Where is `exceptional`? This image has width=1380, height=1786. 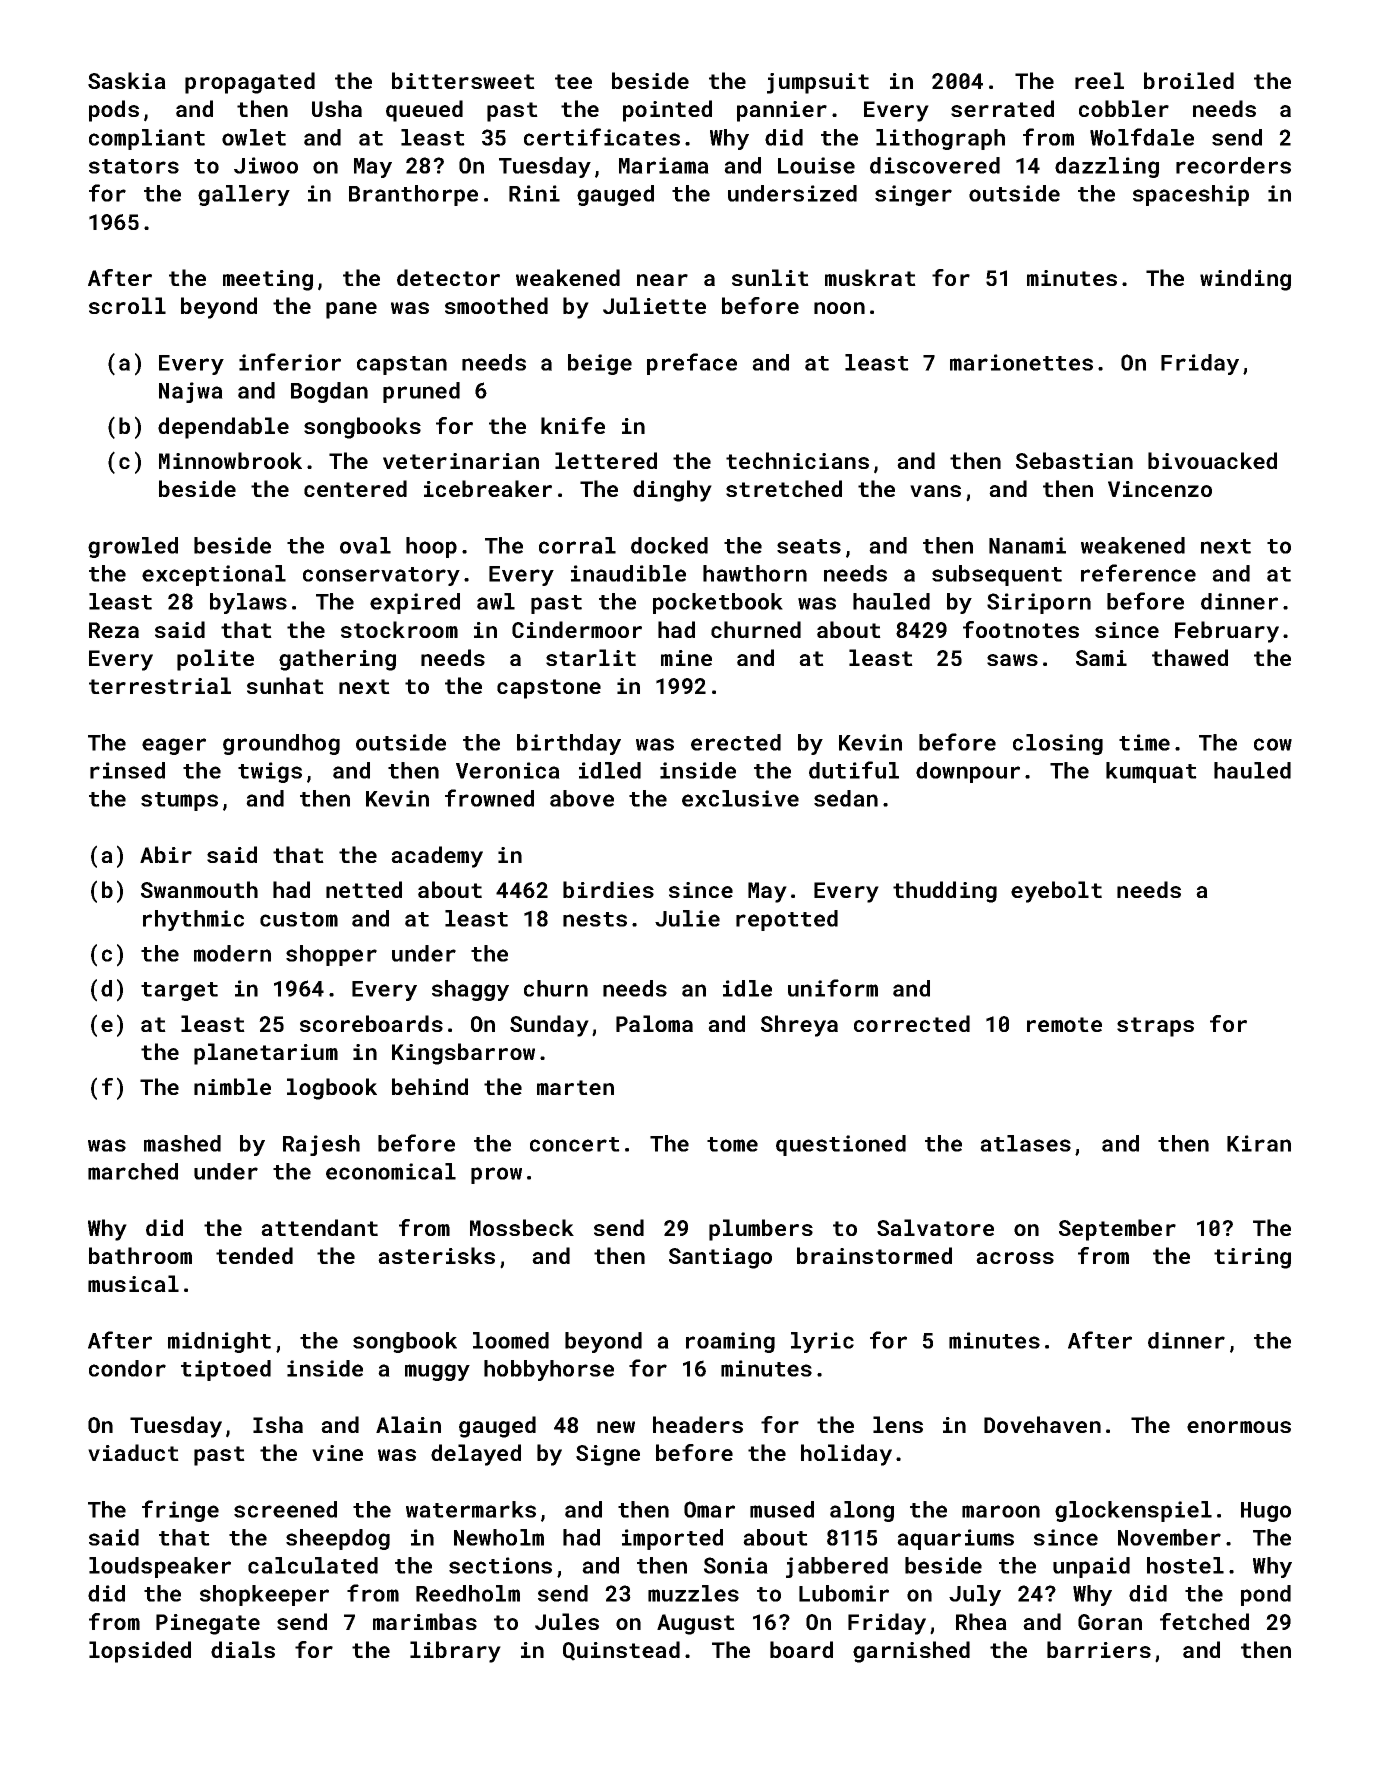 exceptional is located at coordinates (214, 575).
